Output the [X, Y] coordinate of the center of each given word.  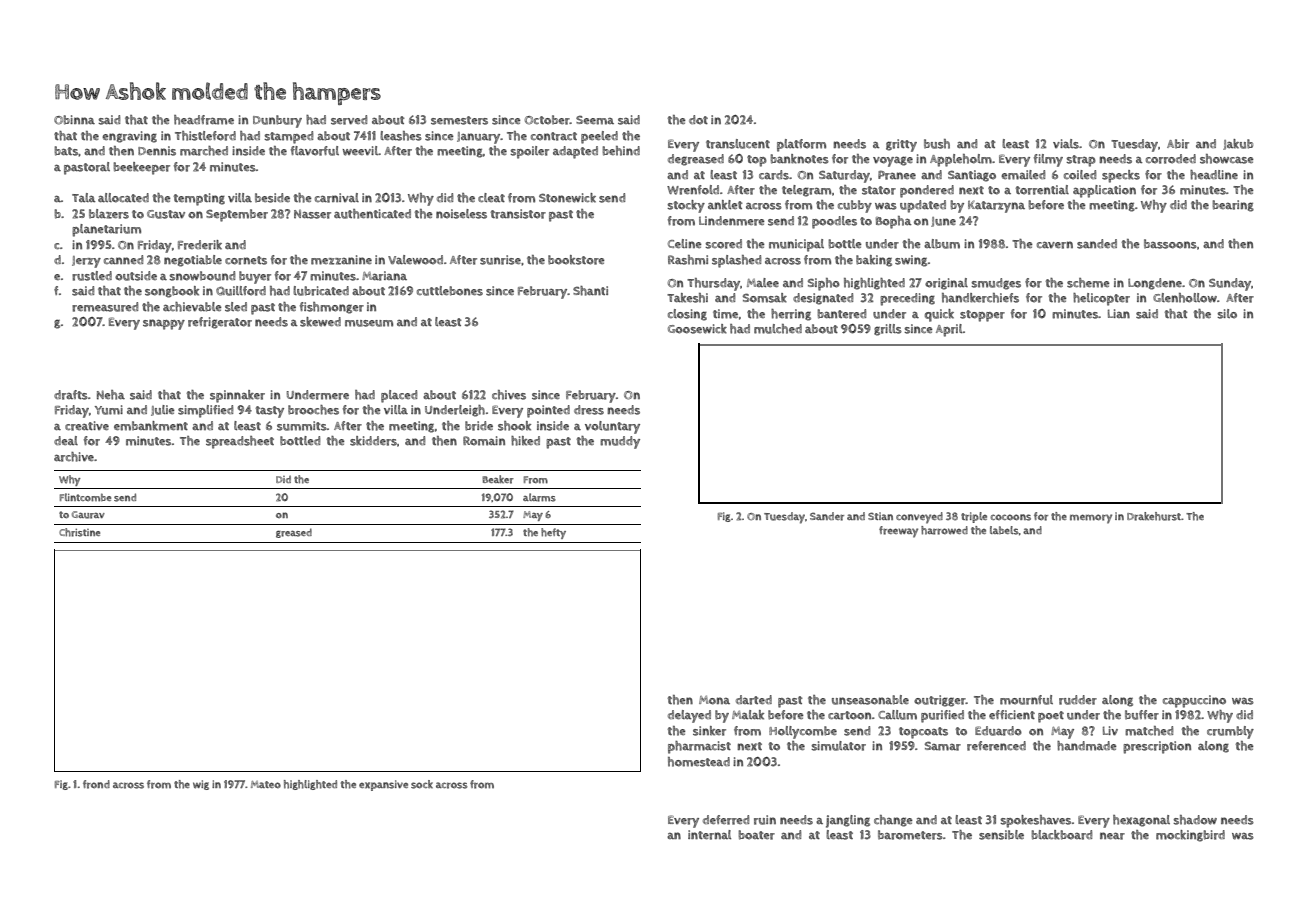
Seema [595, 120]
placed [399, 396]
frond [96, 784]
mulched [778, 329]
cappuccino [1194, 701]
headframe [204, 120]
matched [1149, 731]
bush [937, 144]
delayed [689, 716]
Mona [714, 700]
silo [1227, 314]
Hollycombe [803, 732]
